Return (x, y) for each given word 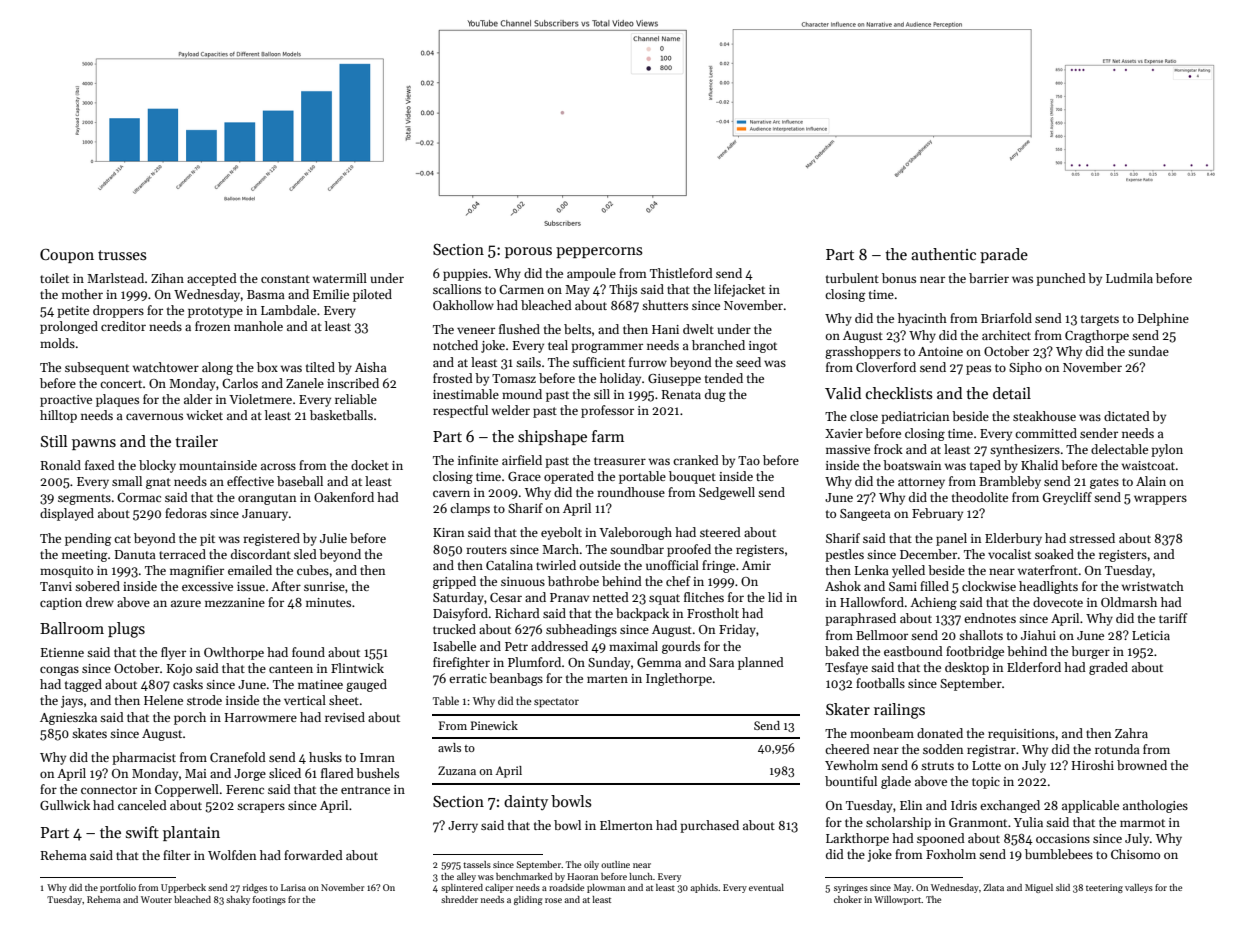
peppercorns (599, 252)
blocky (157, 466)
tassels (477, 864)
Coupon (67, 256)
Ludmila (1129, 278)
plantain (191, 833)
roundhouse (631, 492)
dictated (1127, 416)
